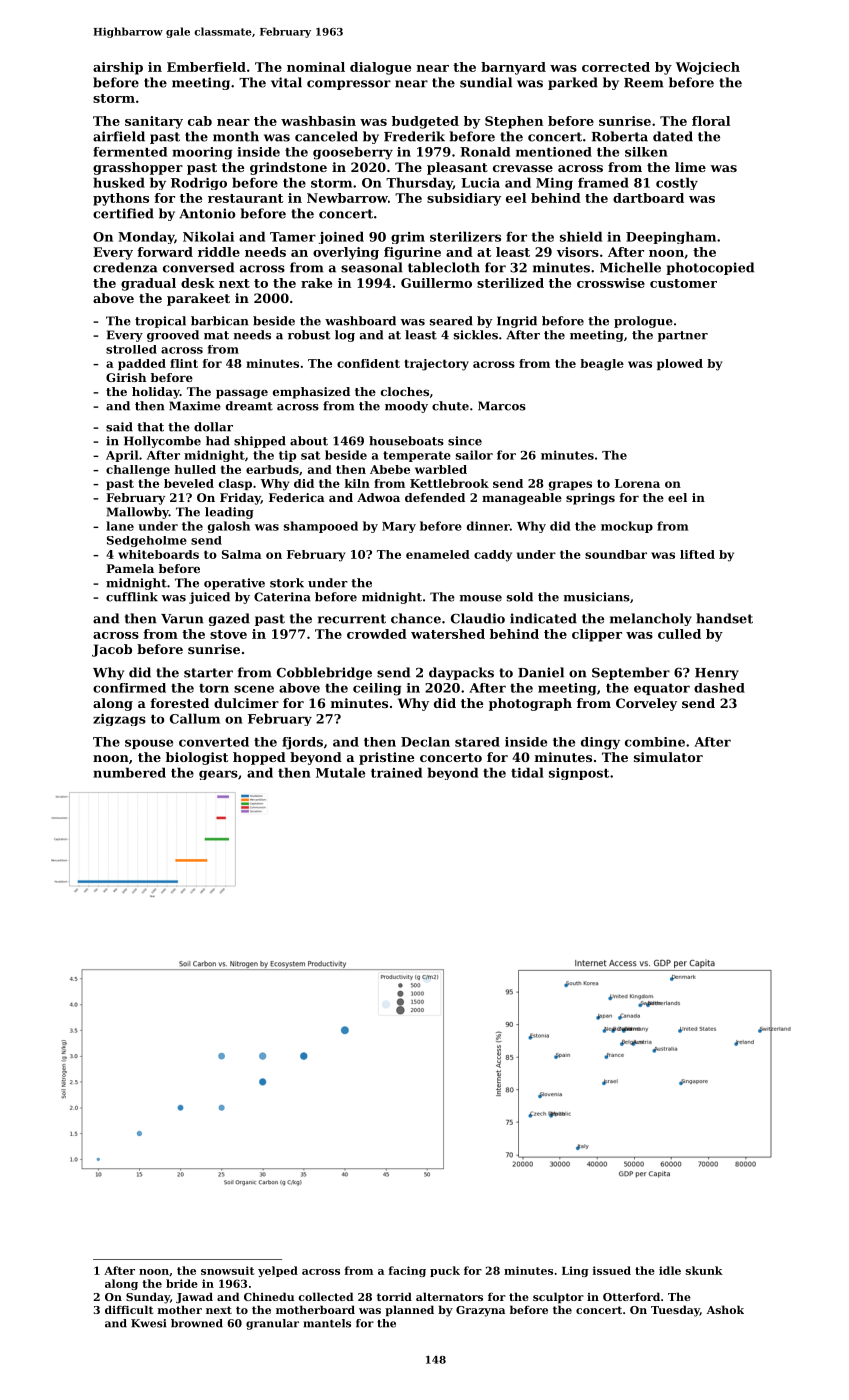 This image has width=849, height=1400. Describe the element at coordinates (206, 67) in the image. I see `Emberfield` at that location.
